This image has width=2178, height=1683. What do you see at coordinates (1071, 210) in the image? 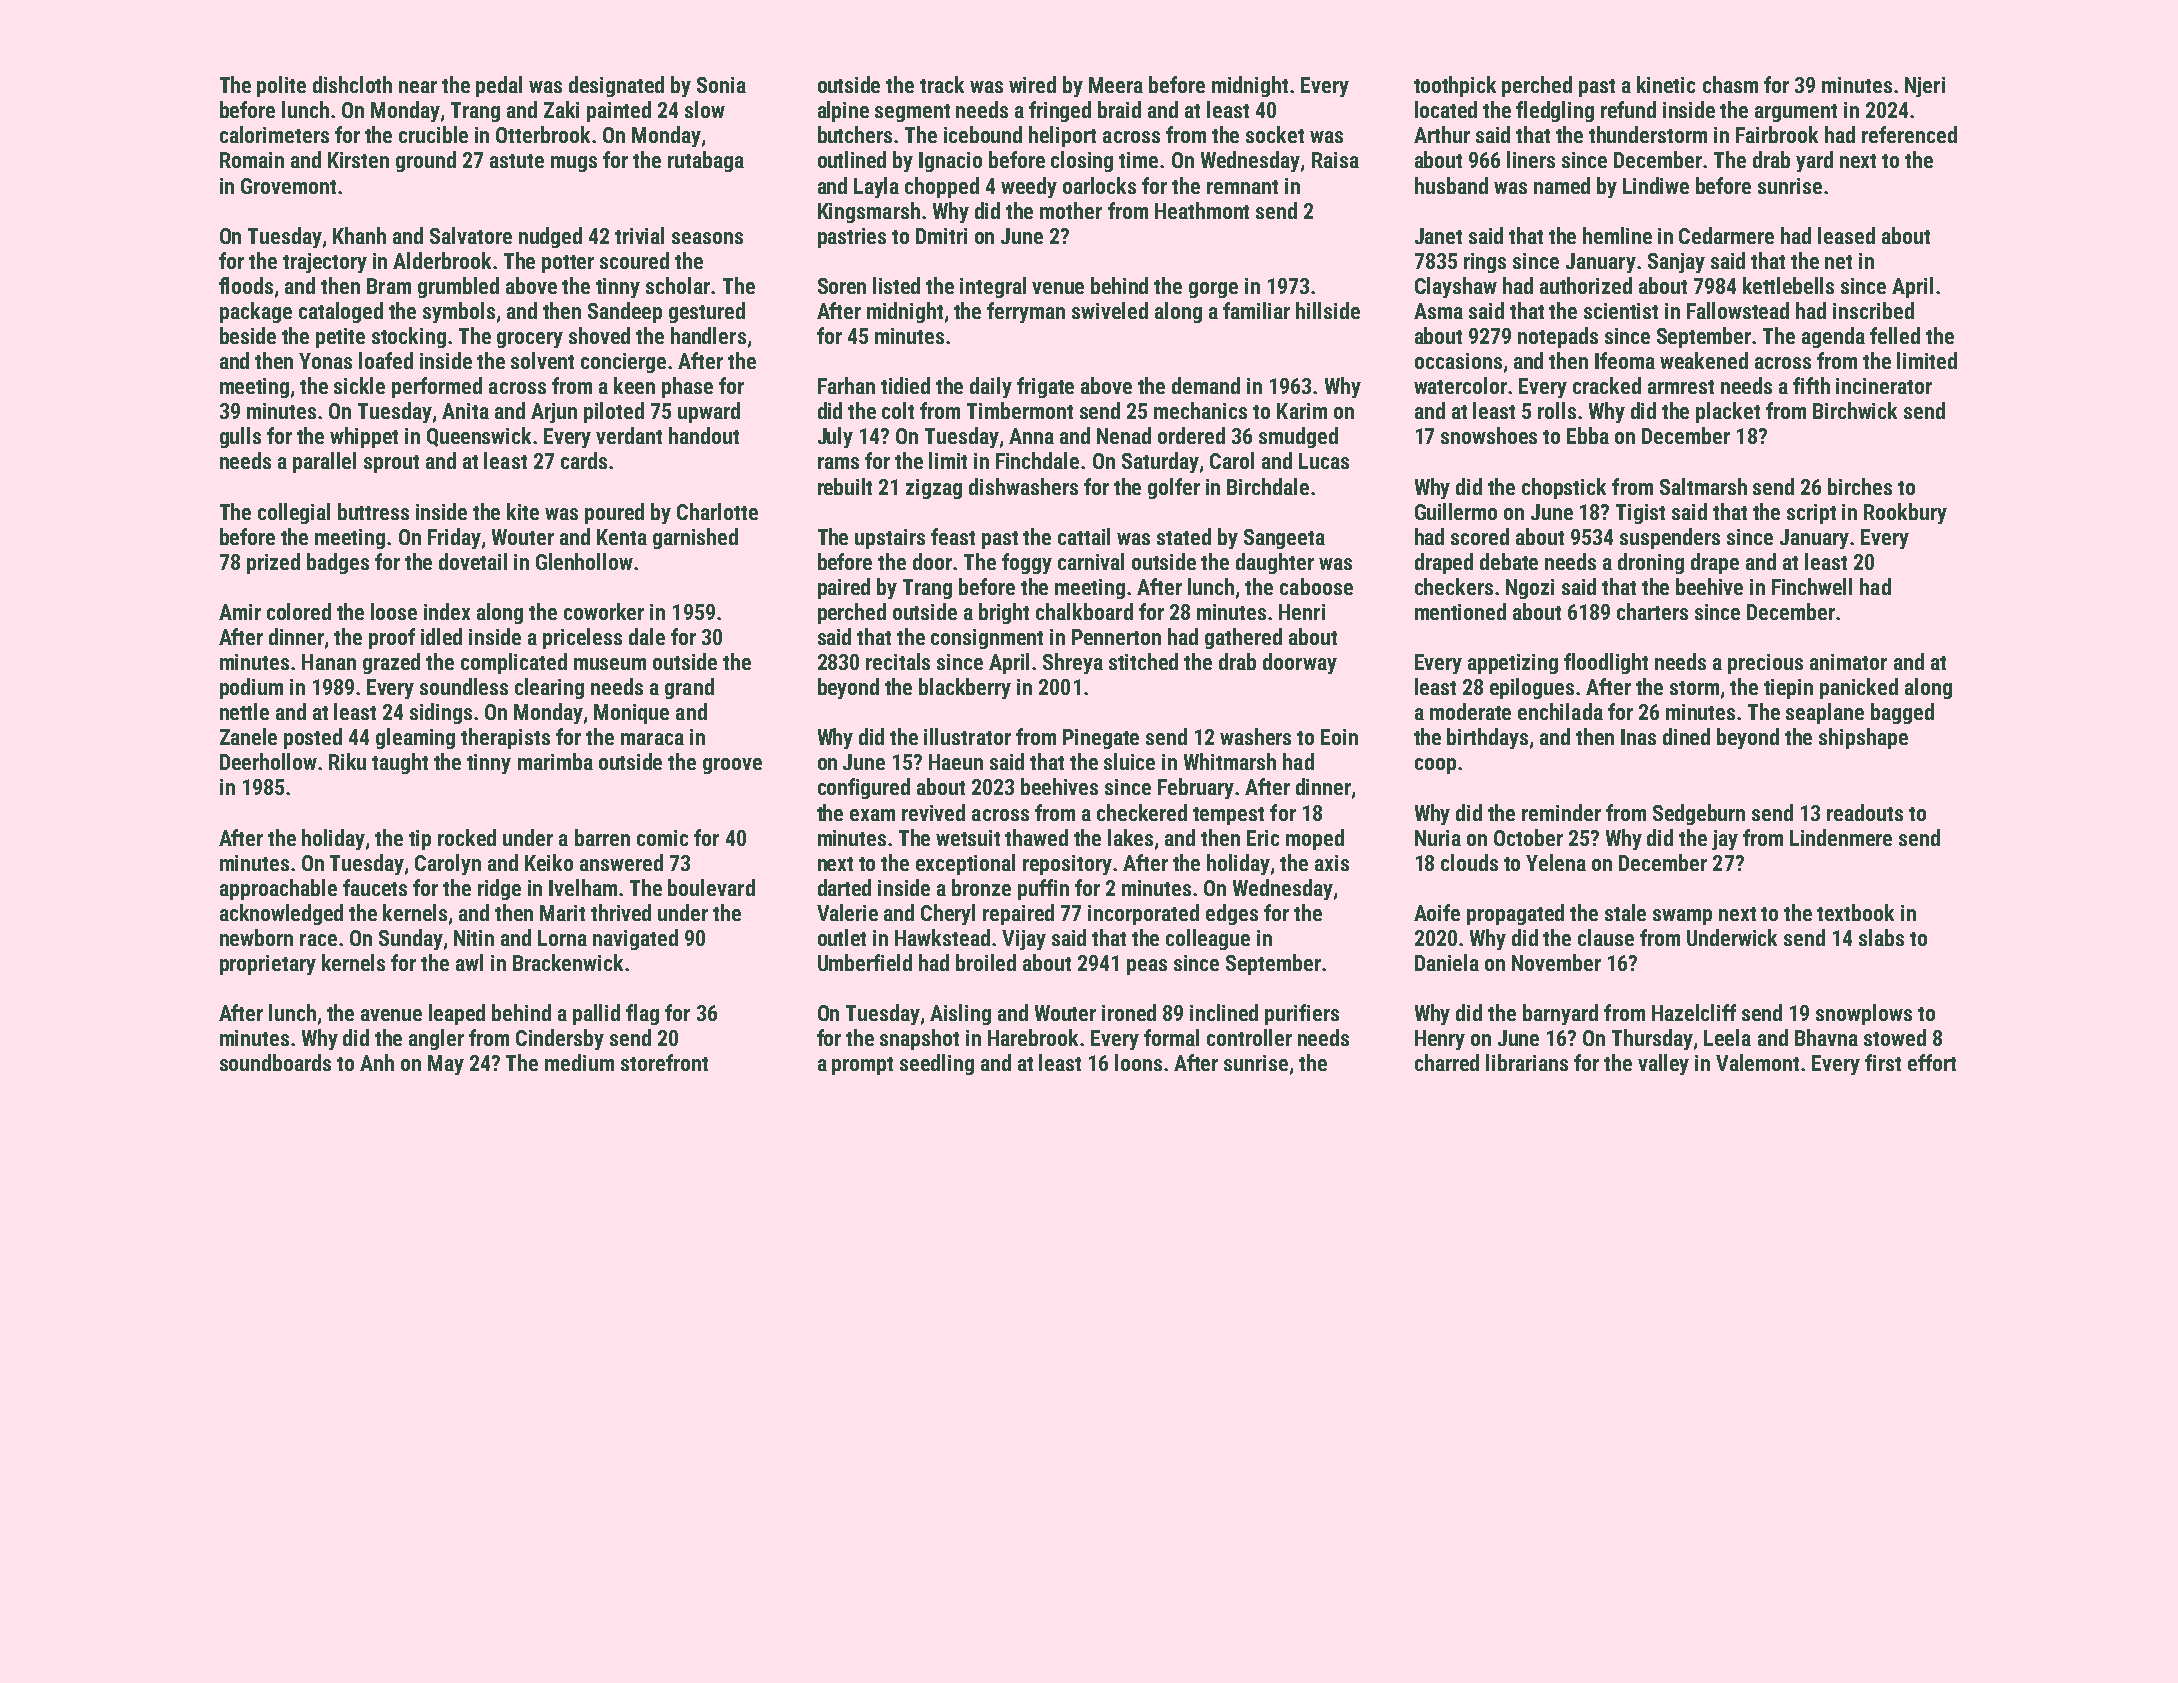
I see `mother` at bounding box center [1071, 210].
